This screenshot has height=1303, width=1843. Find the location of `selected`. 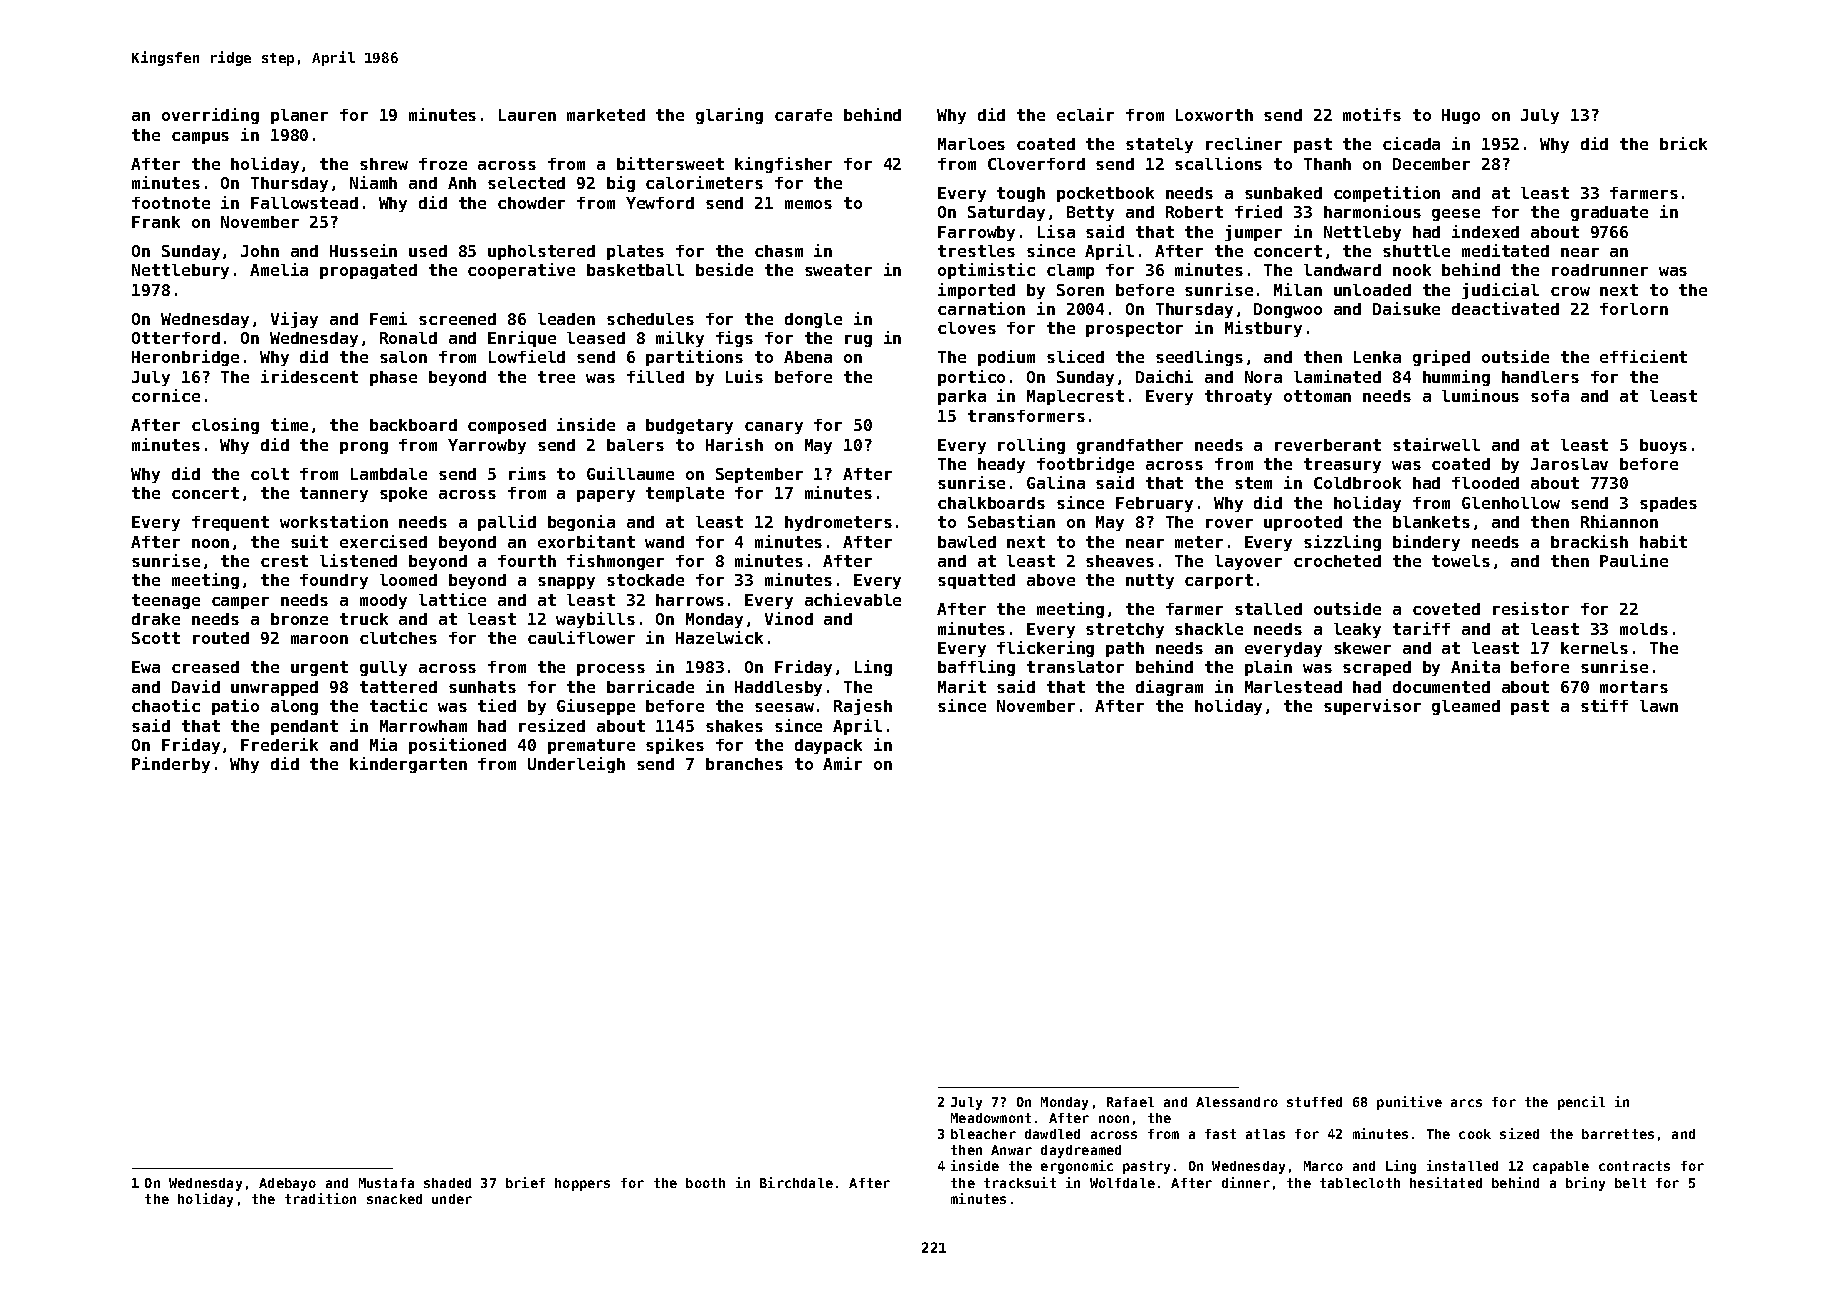

selected is located at coordinates (526, 183).
